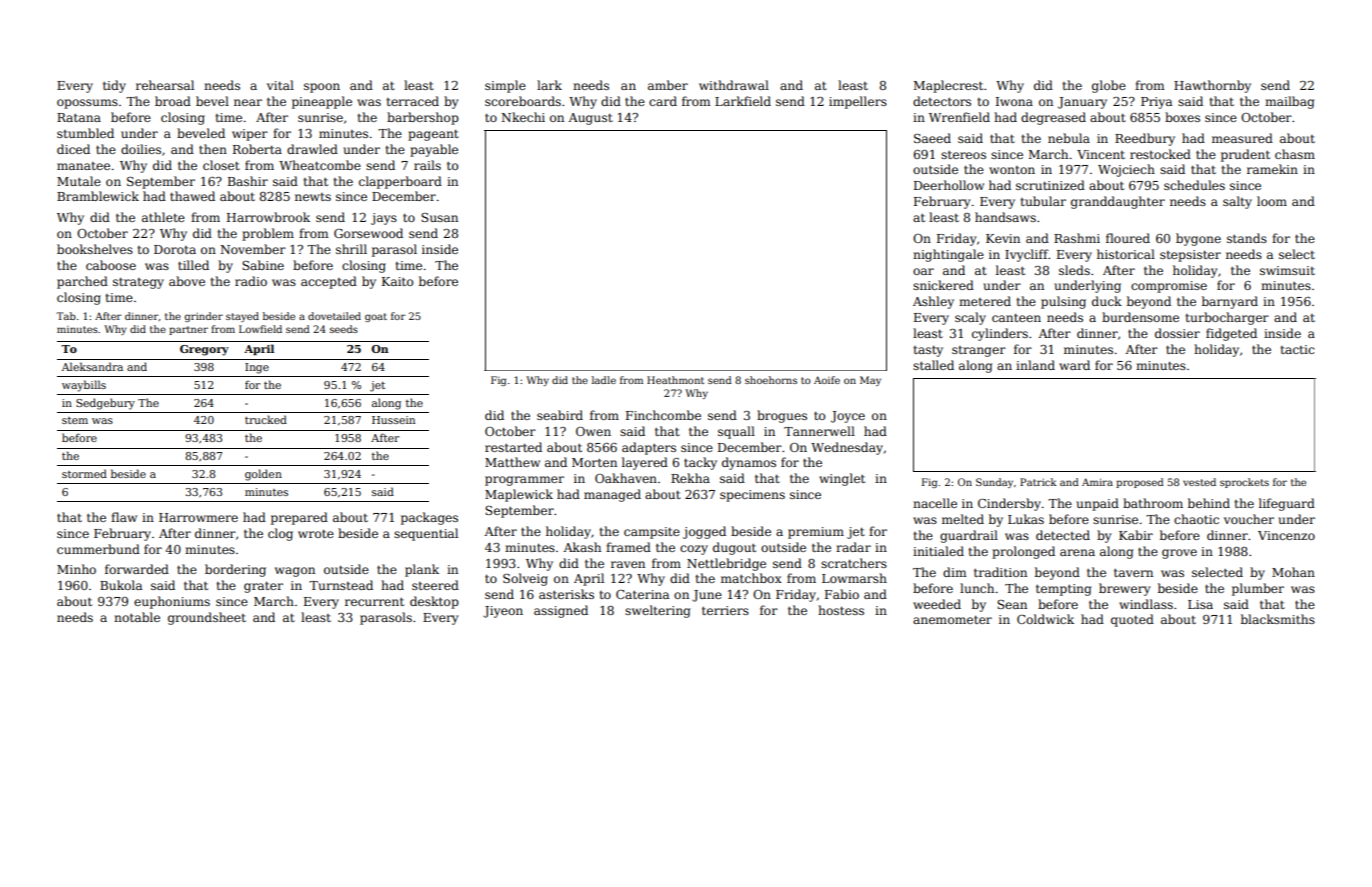 This screenshot has width=1372, height=887. I want to click on Joyce, so click(848, 417).
